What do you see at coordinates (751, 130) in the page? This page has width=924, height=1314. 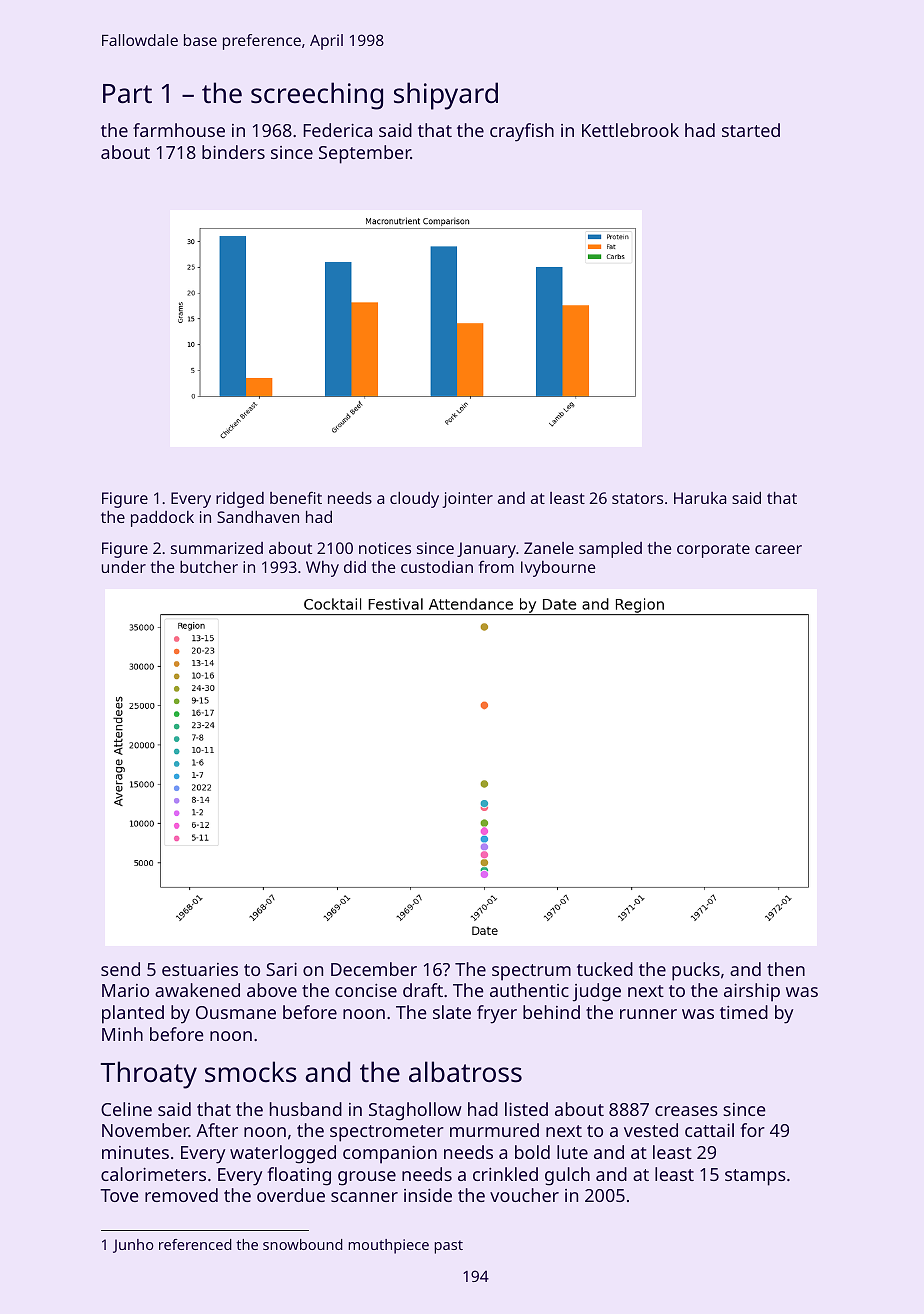 I see `started` at bounding box center [751, 130].
